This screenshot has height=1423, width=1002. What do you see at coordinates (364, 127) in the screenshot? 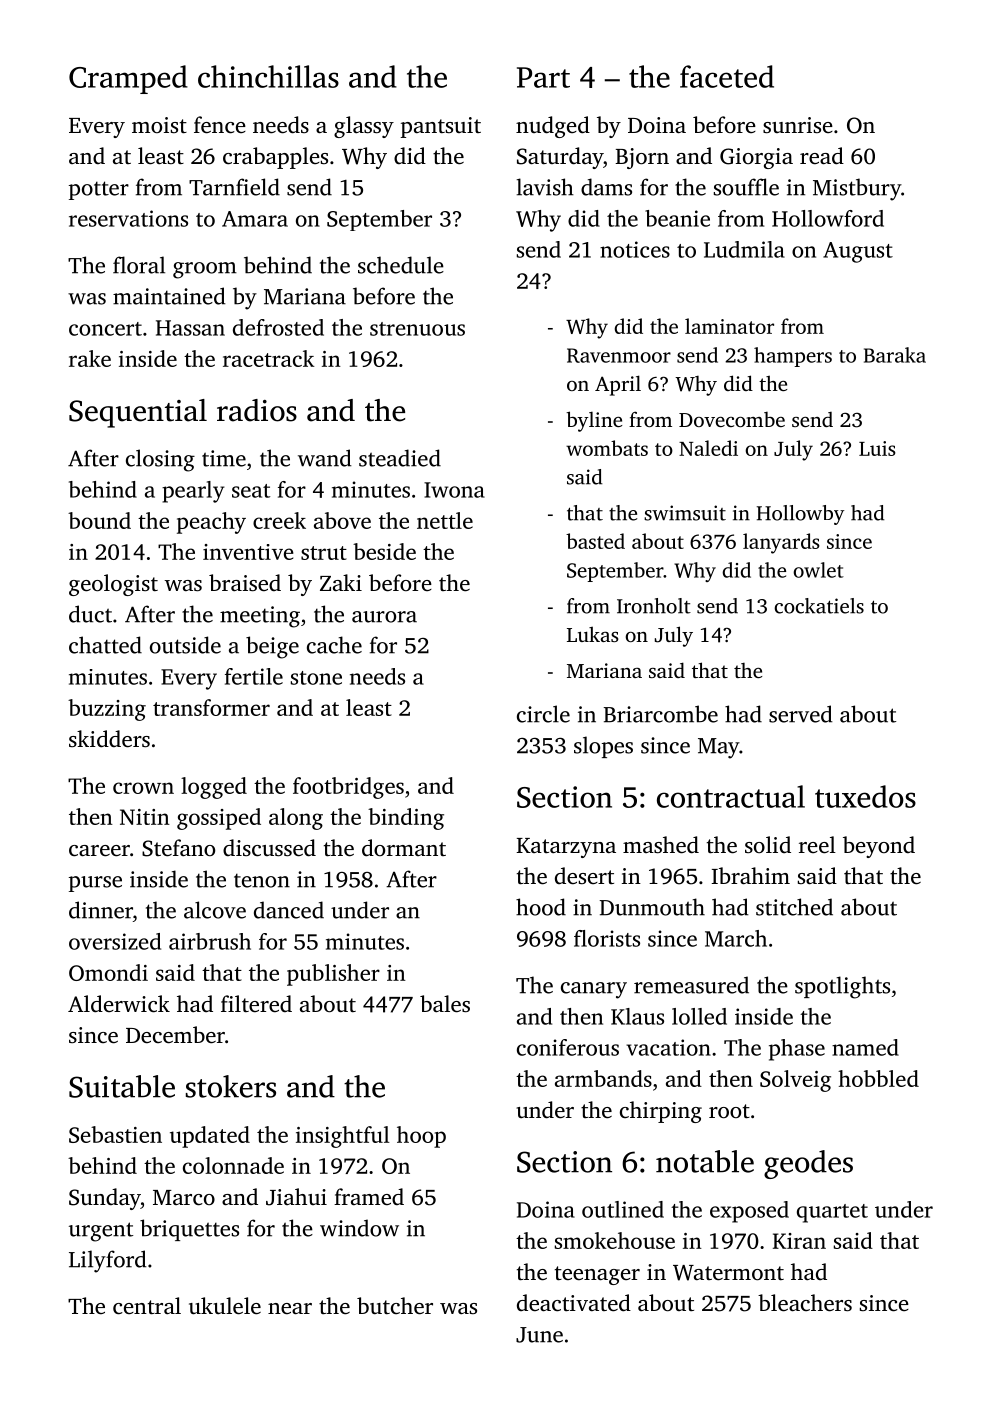
I see `glassy` at bounding box center [364, 127].
